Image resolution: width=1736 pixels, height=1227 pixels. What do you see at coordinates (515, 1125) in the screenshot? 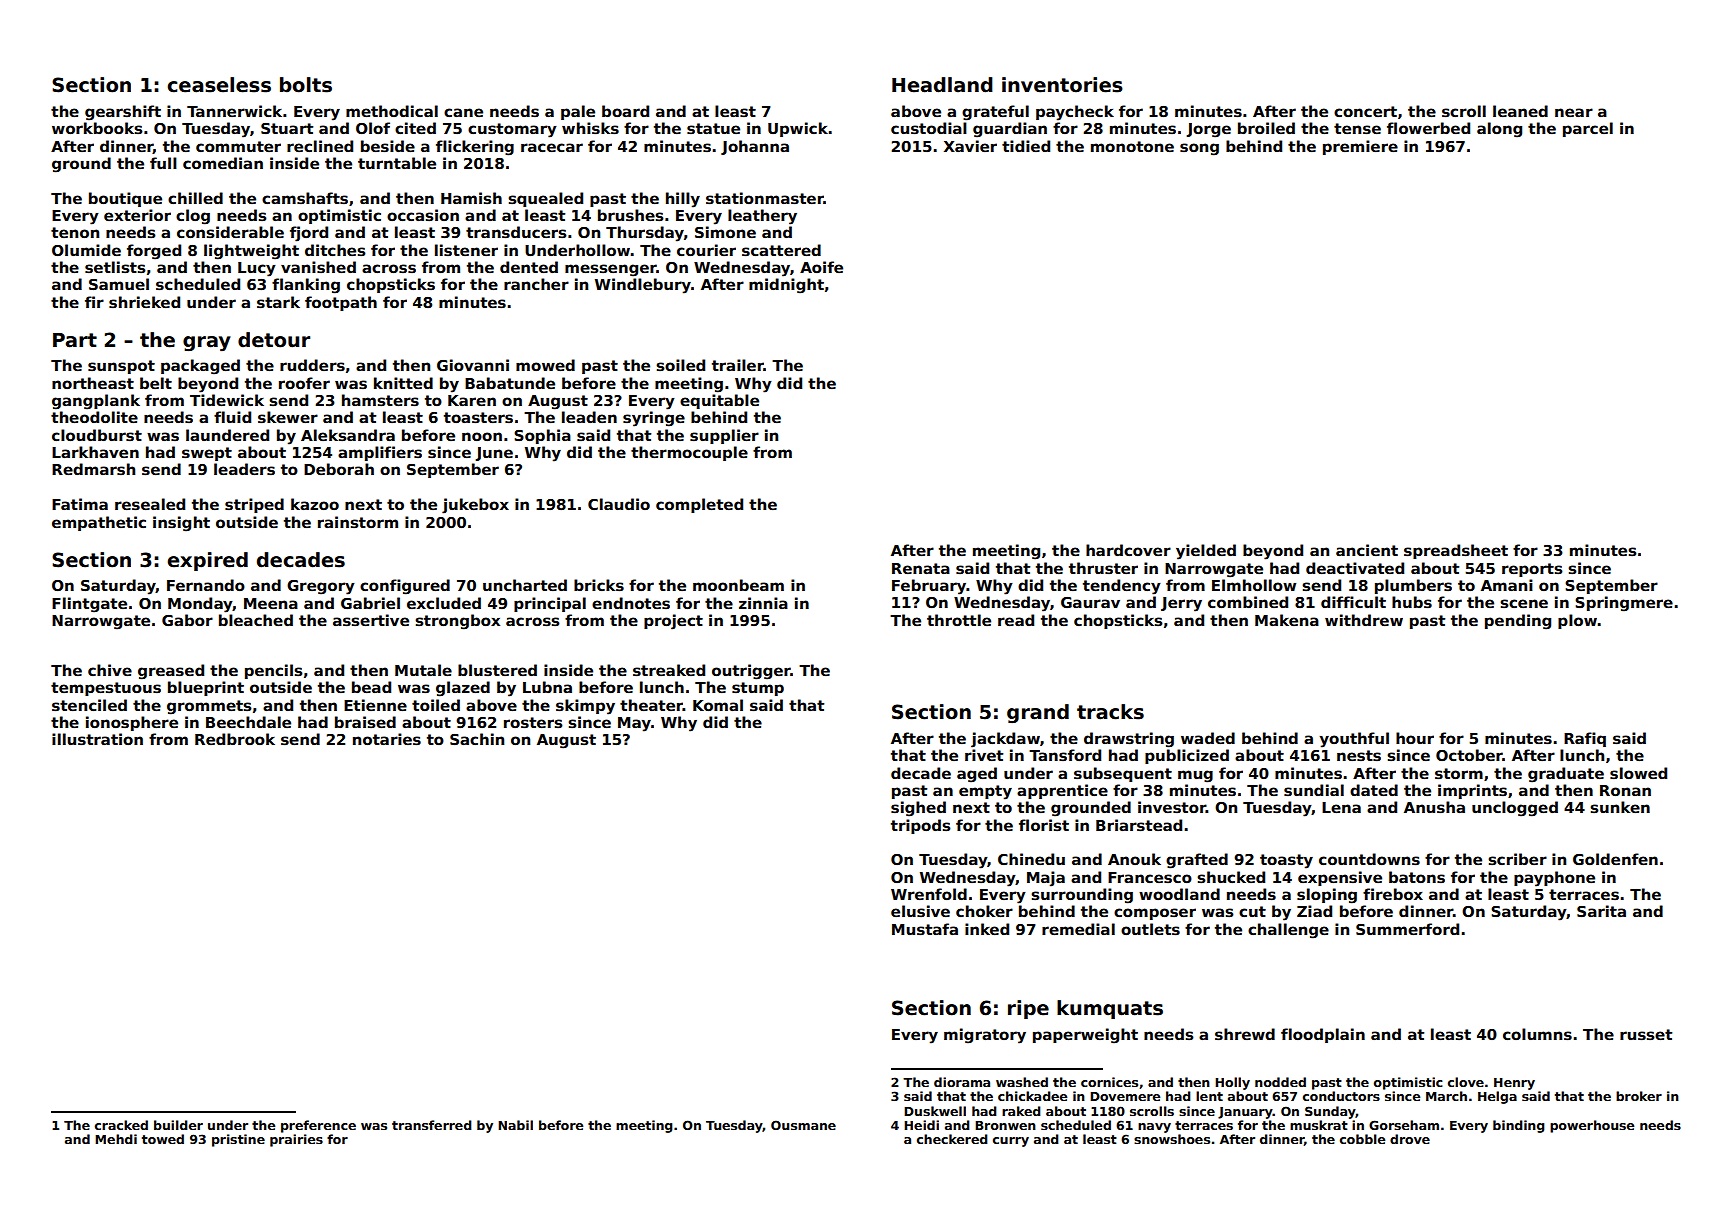
I see `Nabil` at bounding box center [515, 1125].
